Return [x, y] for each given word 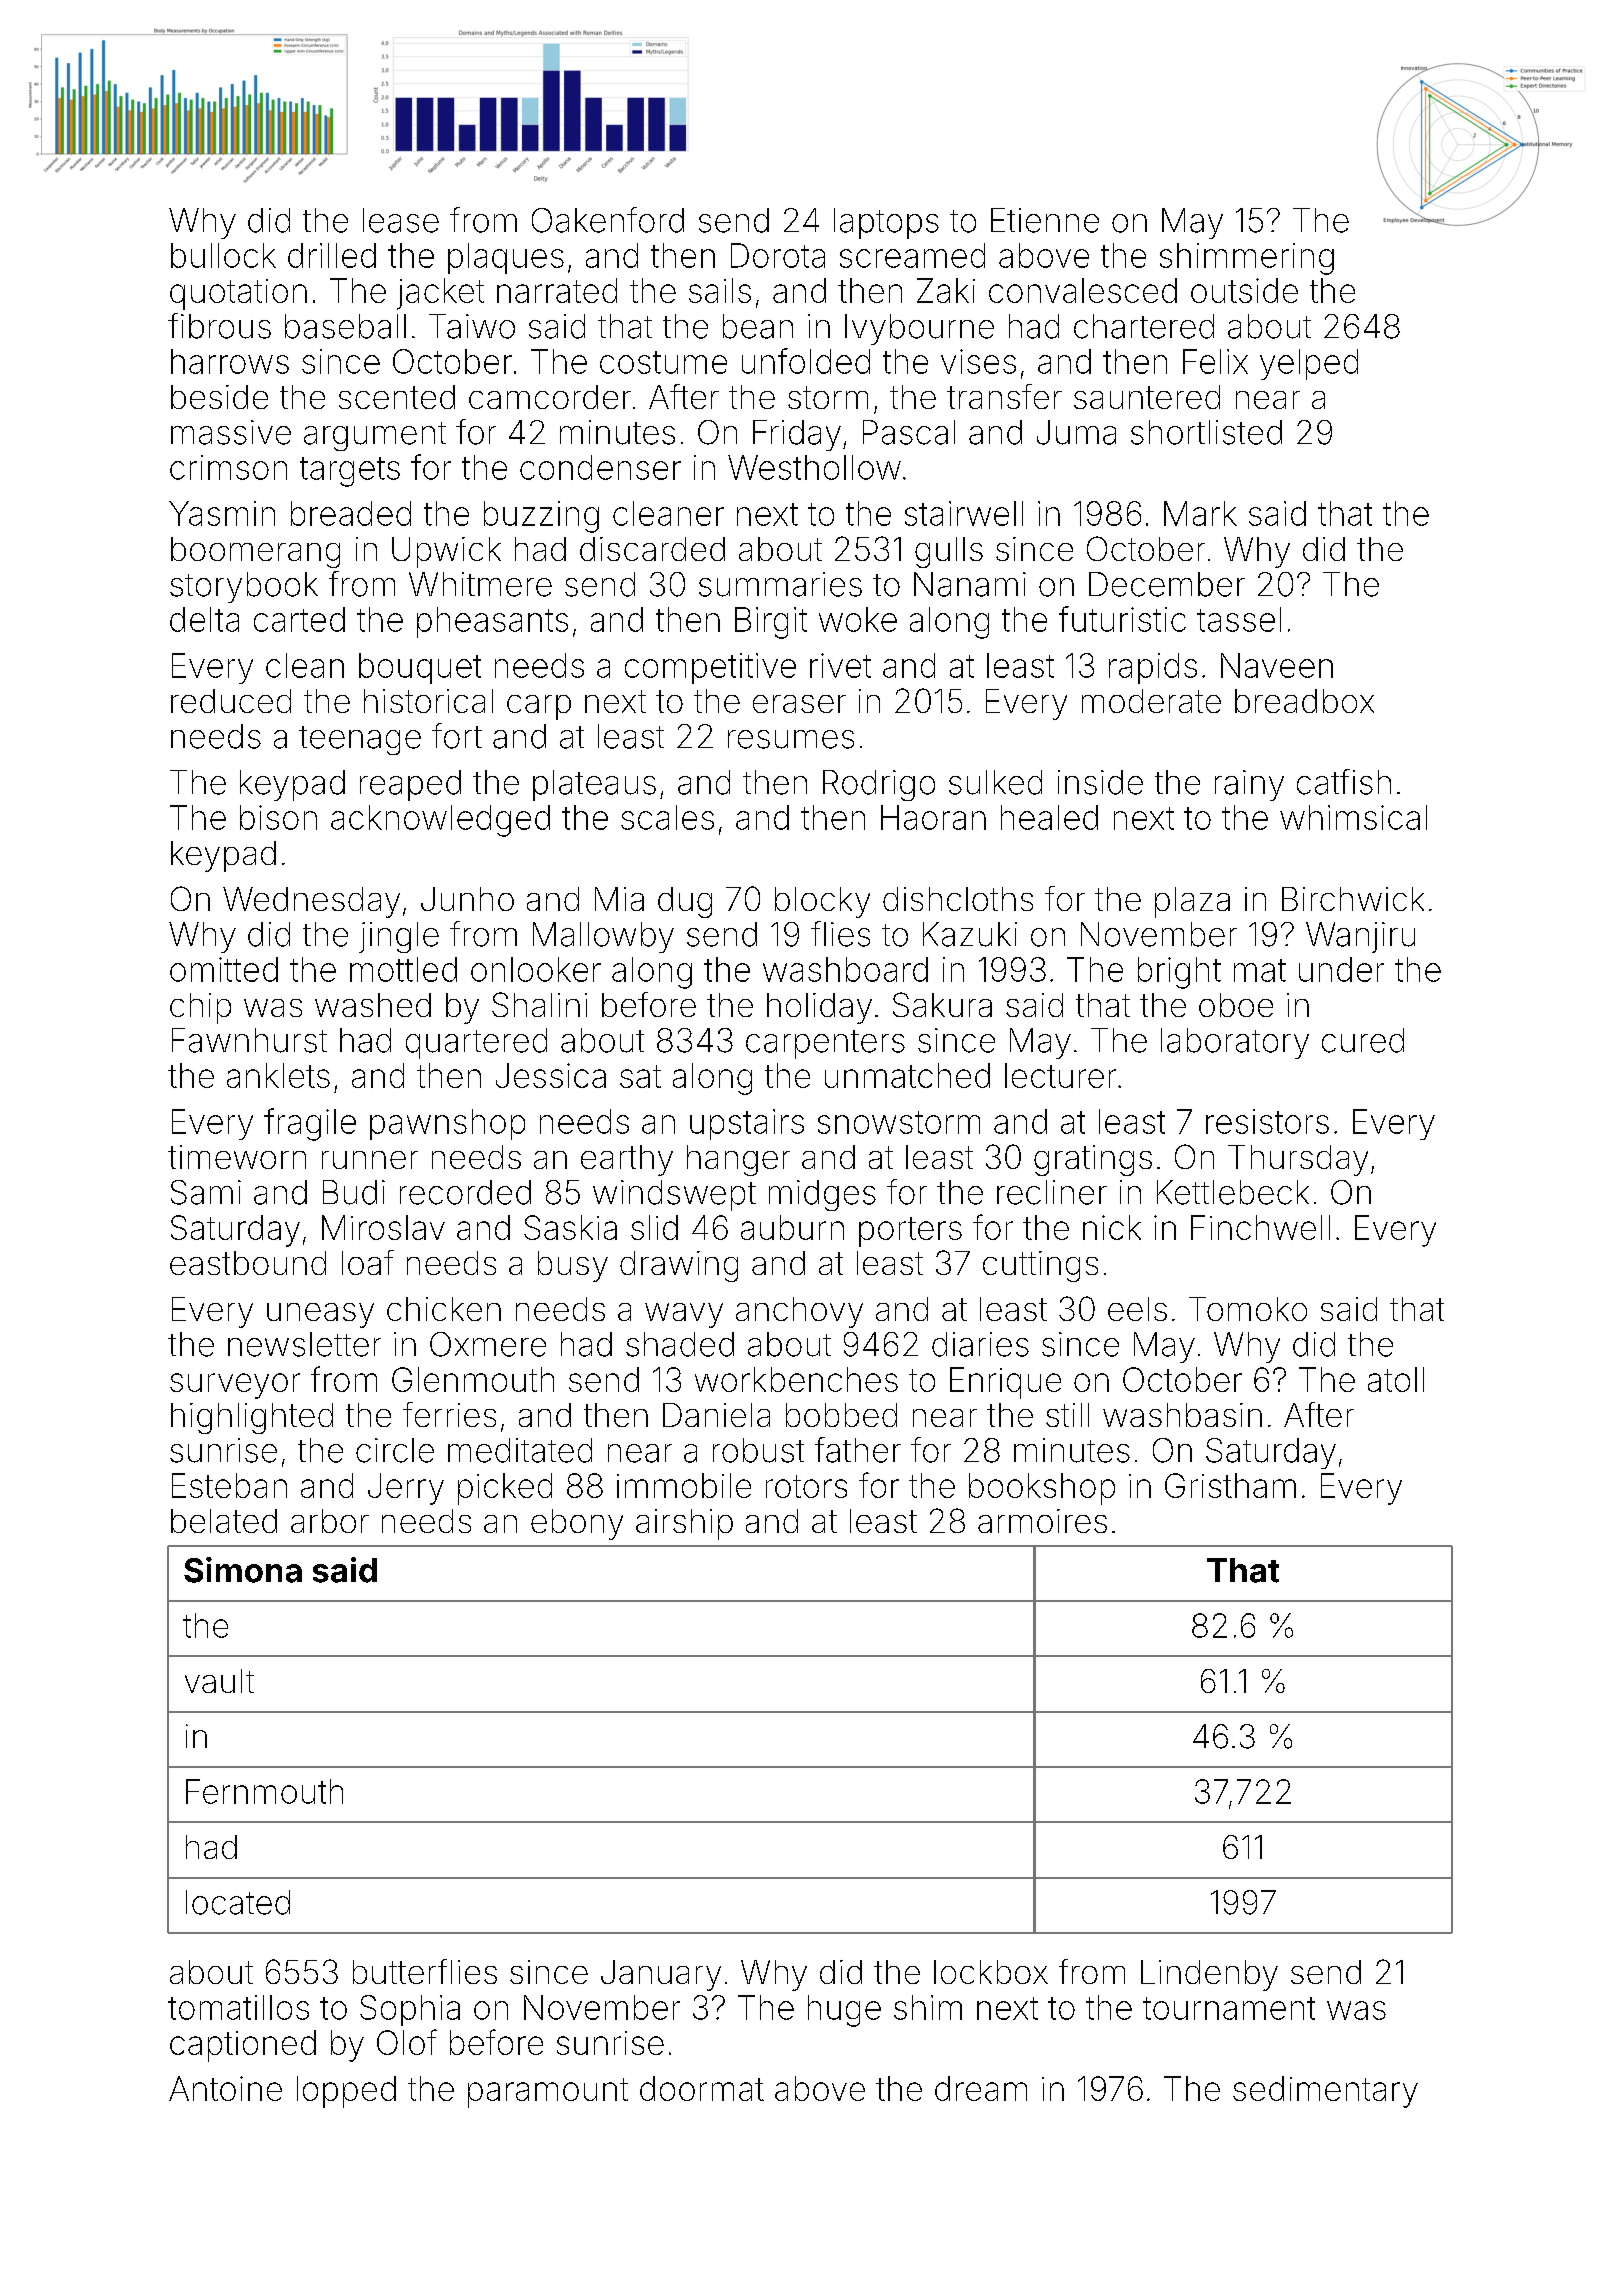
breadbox [1304, 701]
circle [395, 1450]
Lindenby [1209, 1975]
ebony [577, 1524]
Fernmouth [264, 1791]
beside [219, 397]
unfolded [806, 361]
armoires [1042, 1521]
